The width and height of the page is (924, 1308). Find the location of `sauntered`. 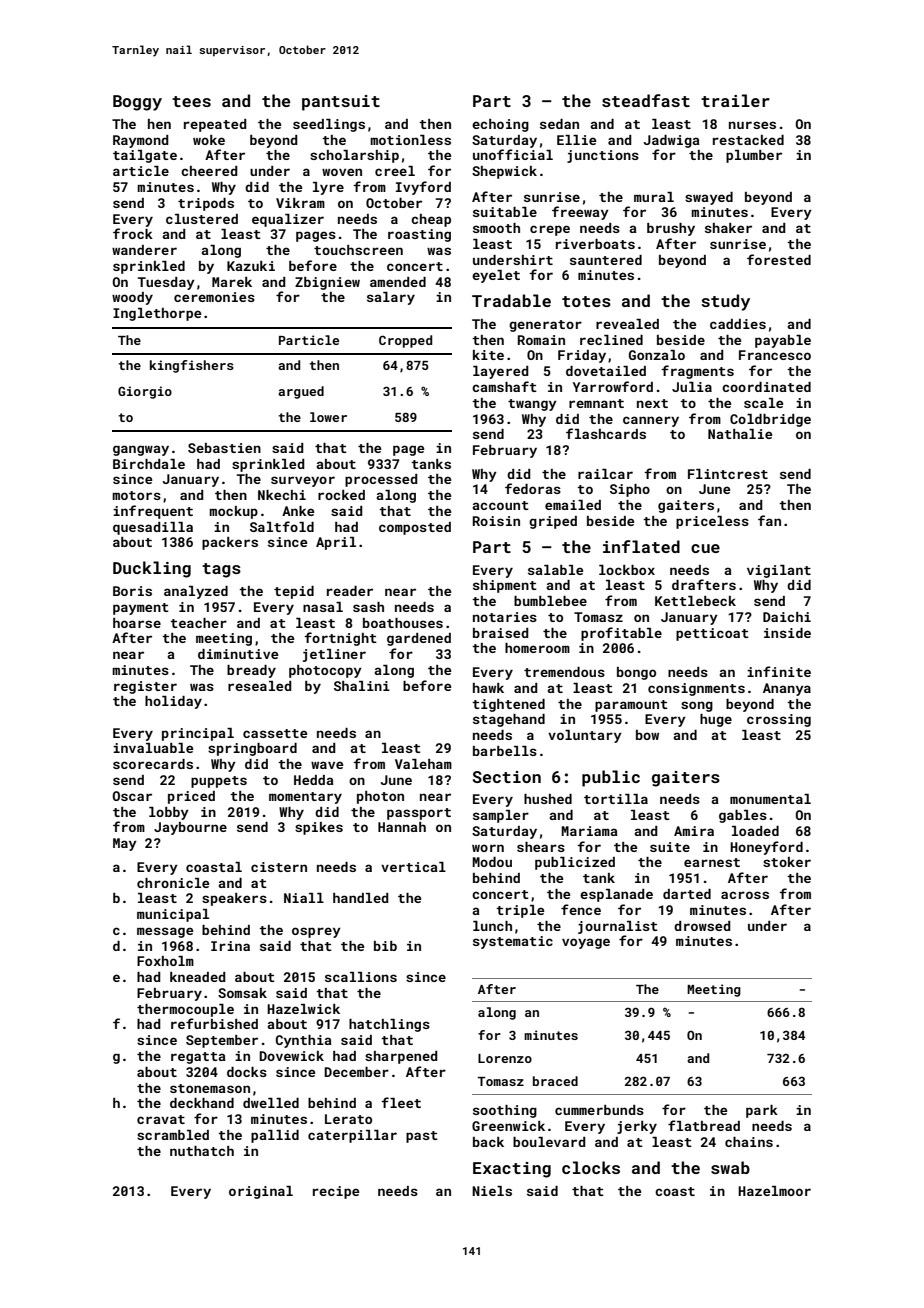

sauntered is located at coordinates (606, 260).
